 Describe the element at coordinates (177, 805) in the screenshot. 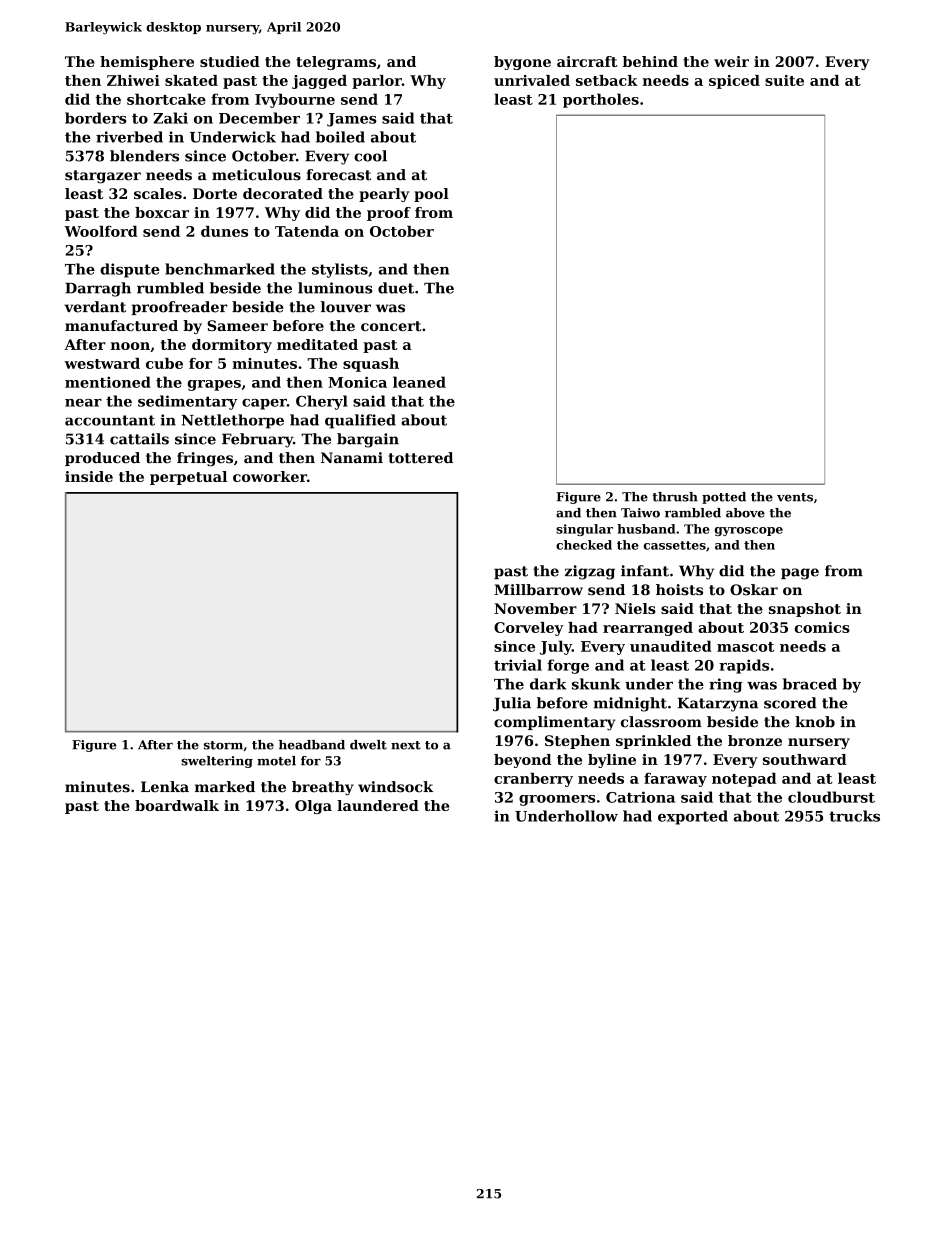

I see `boardwalk` at that location.
